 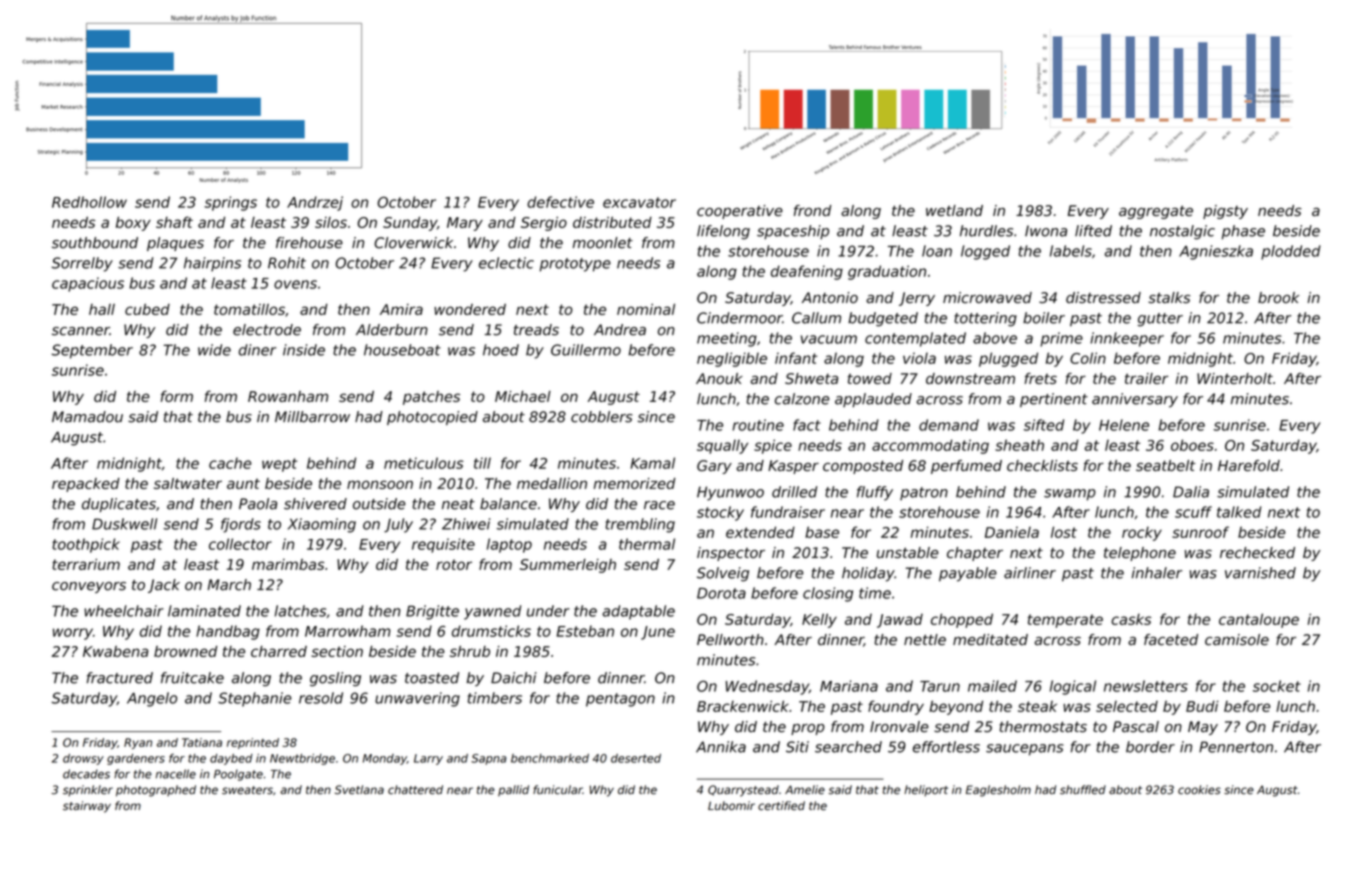 What do you see at coordinates (732, 359) in the image?
I see `negligible` at bounding box center [732, 359].
